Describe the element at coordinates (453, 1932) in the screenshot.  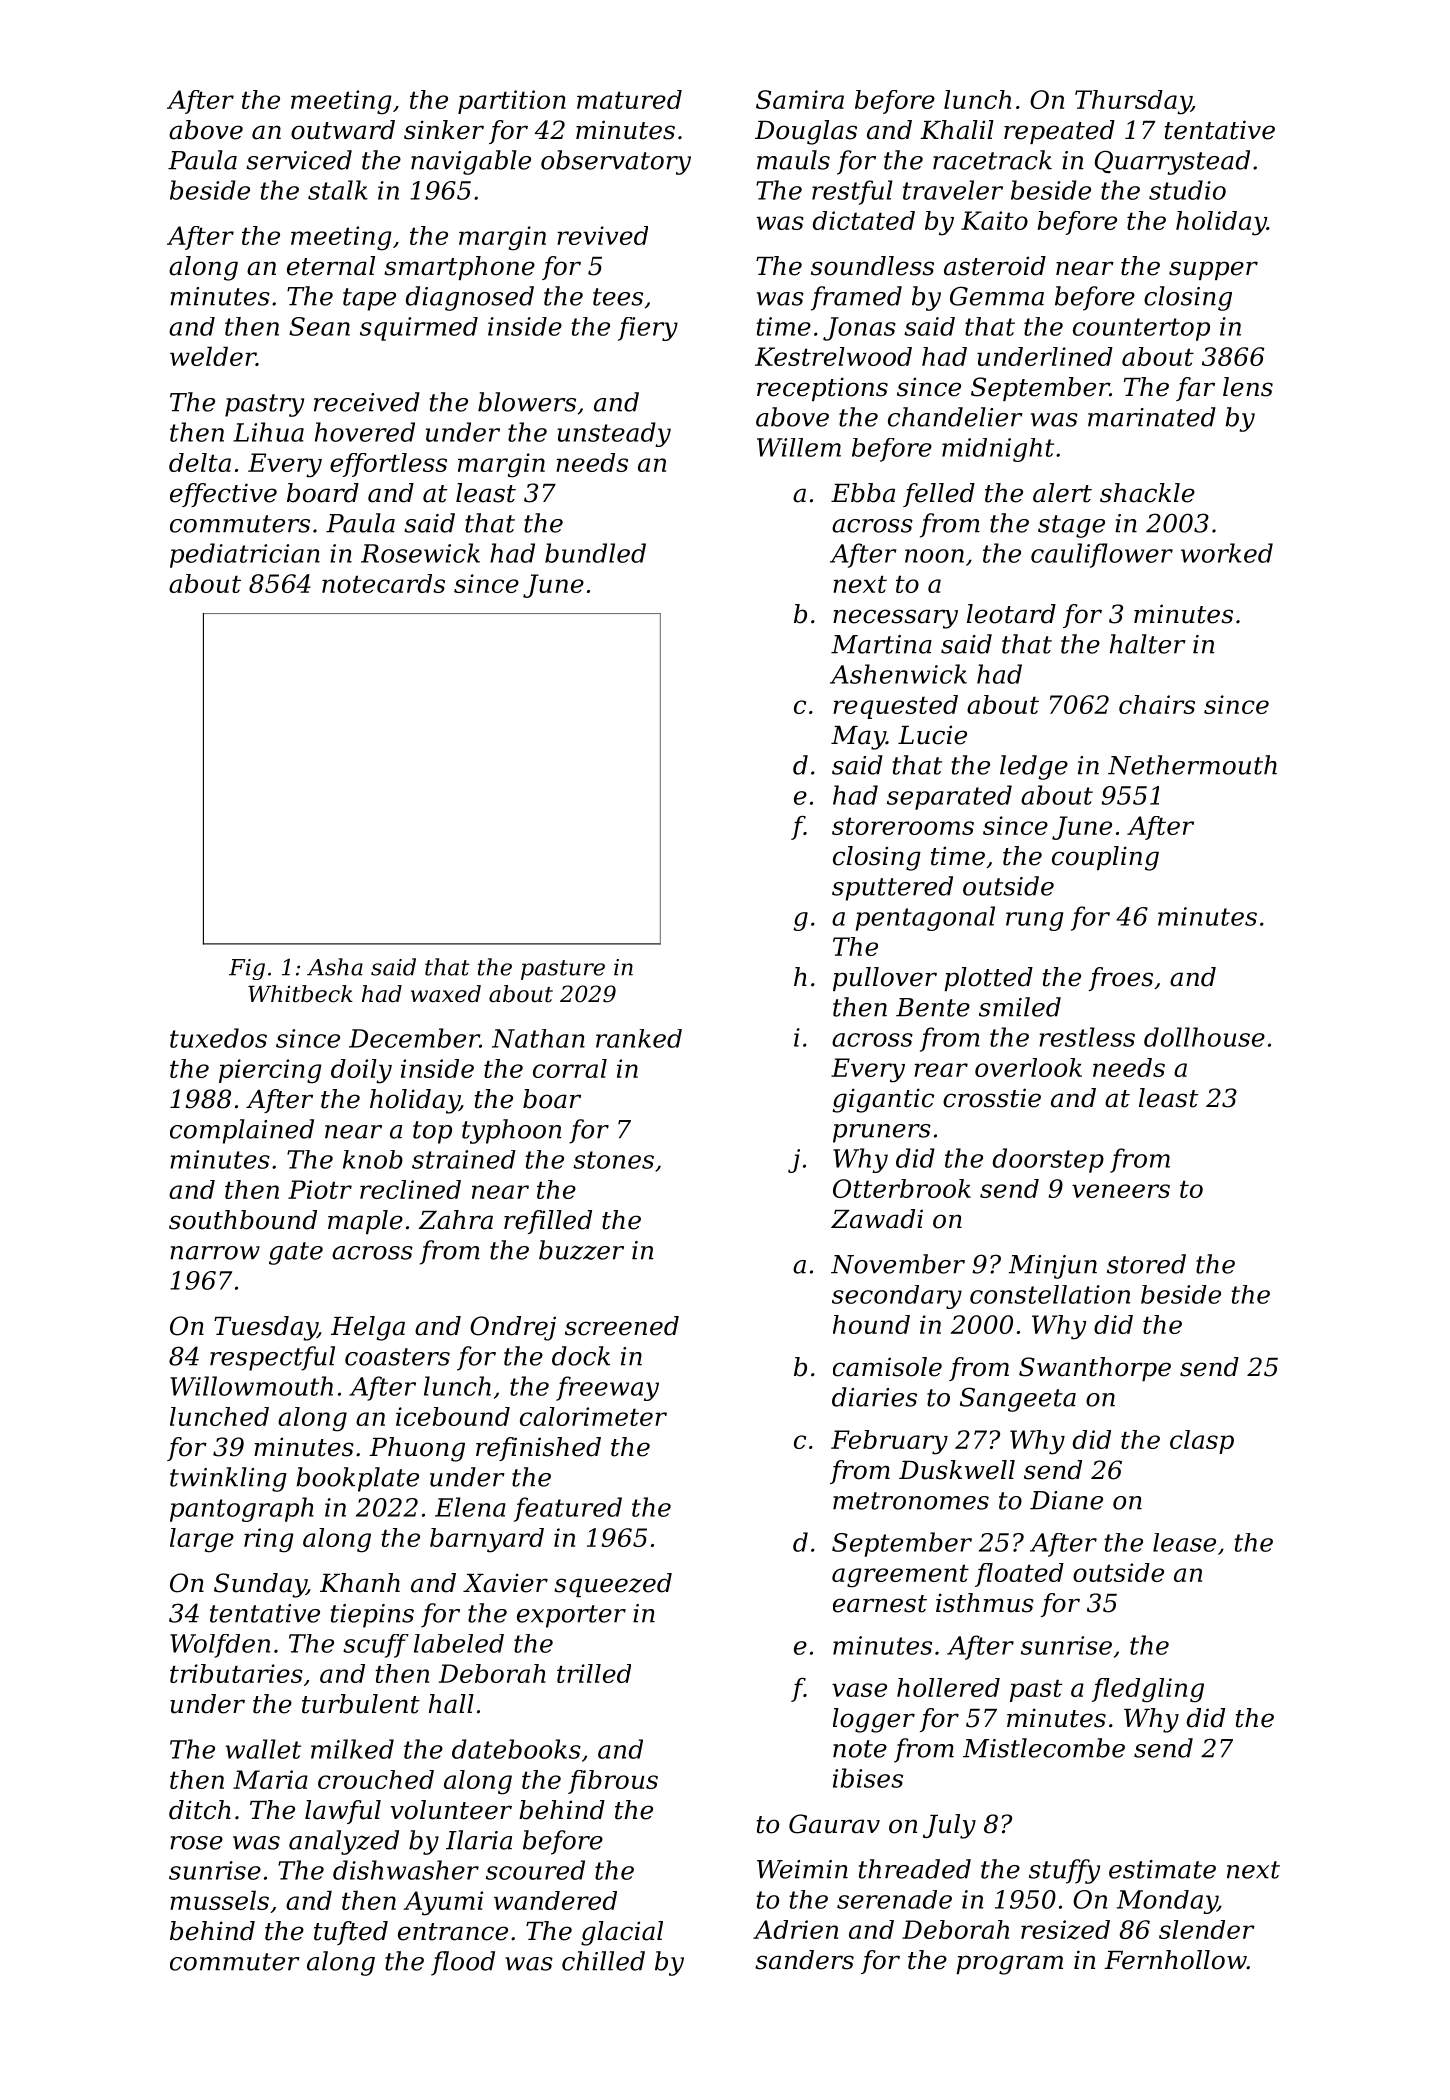
I see `entrance` at that location.
